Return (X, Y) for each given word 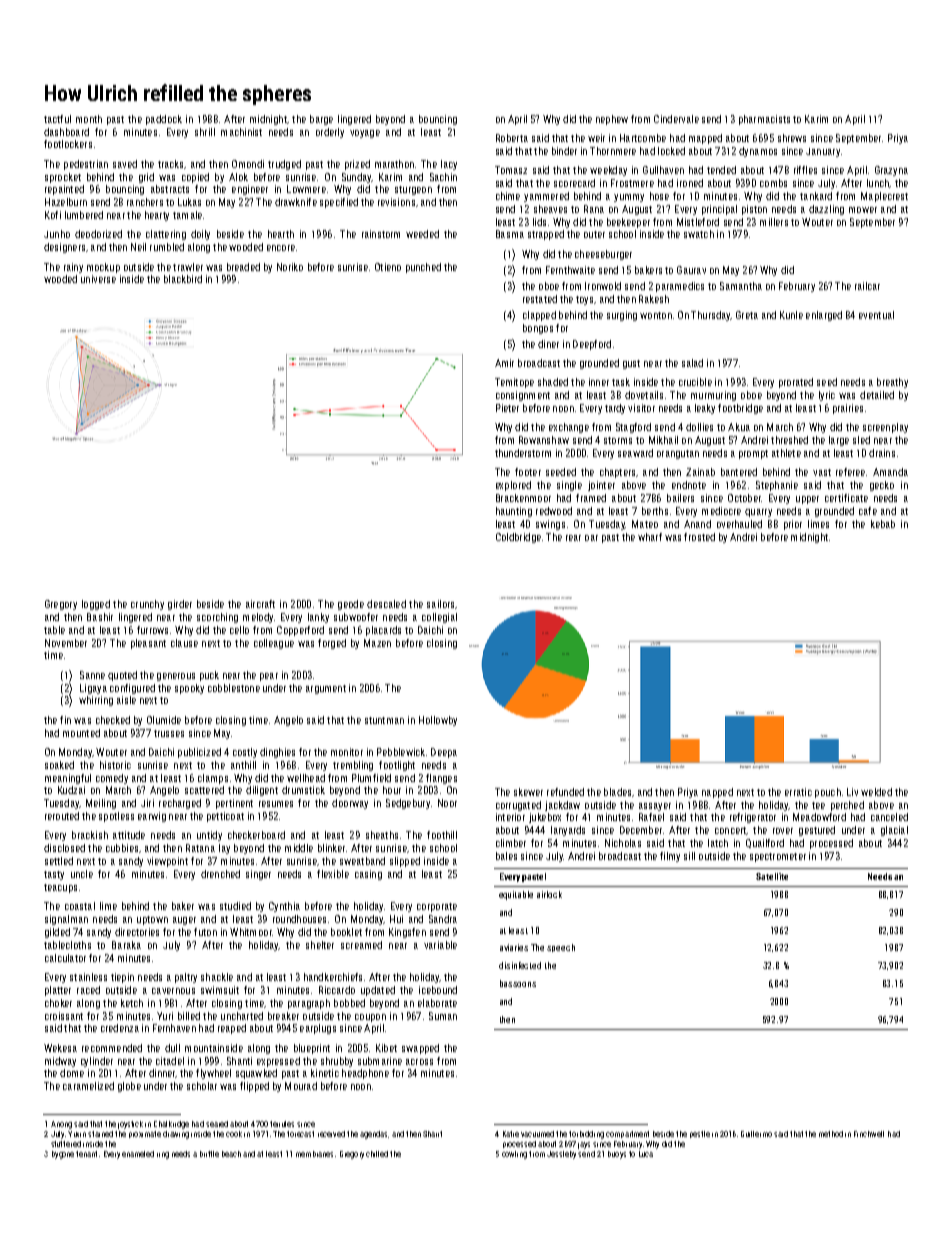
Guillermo (756, 1134)
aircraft (260, 604)
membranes (314, 1154)
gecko (882, 486)
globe (129, 1087)
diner (548, 344)
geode (351, 605)
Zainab (700, 472)
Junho (57, 234)
